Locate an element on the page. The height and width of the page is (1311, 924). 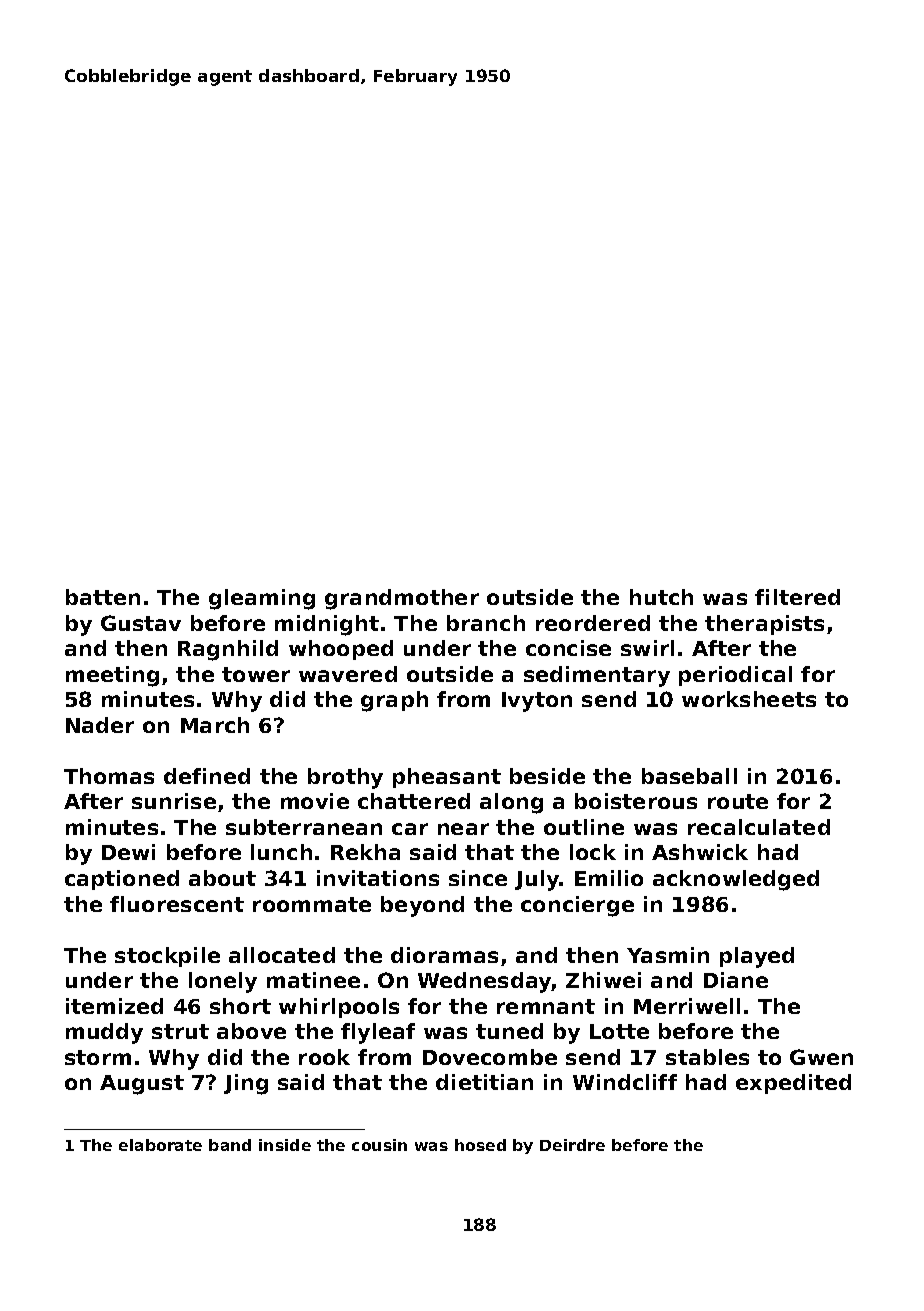
graph is located at coordinates (394, 701).
